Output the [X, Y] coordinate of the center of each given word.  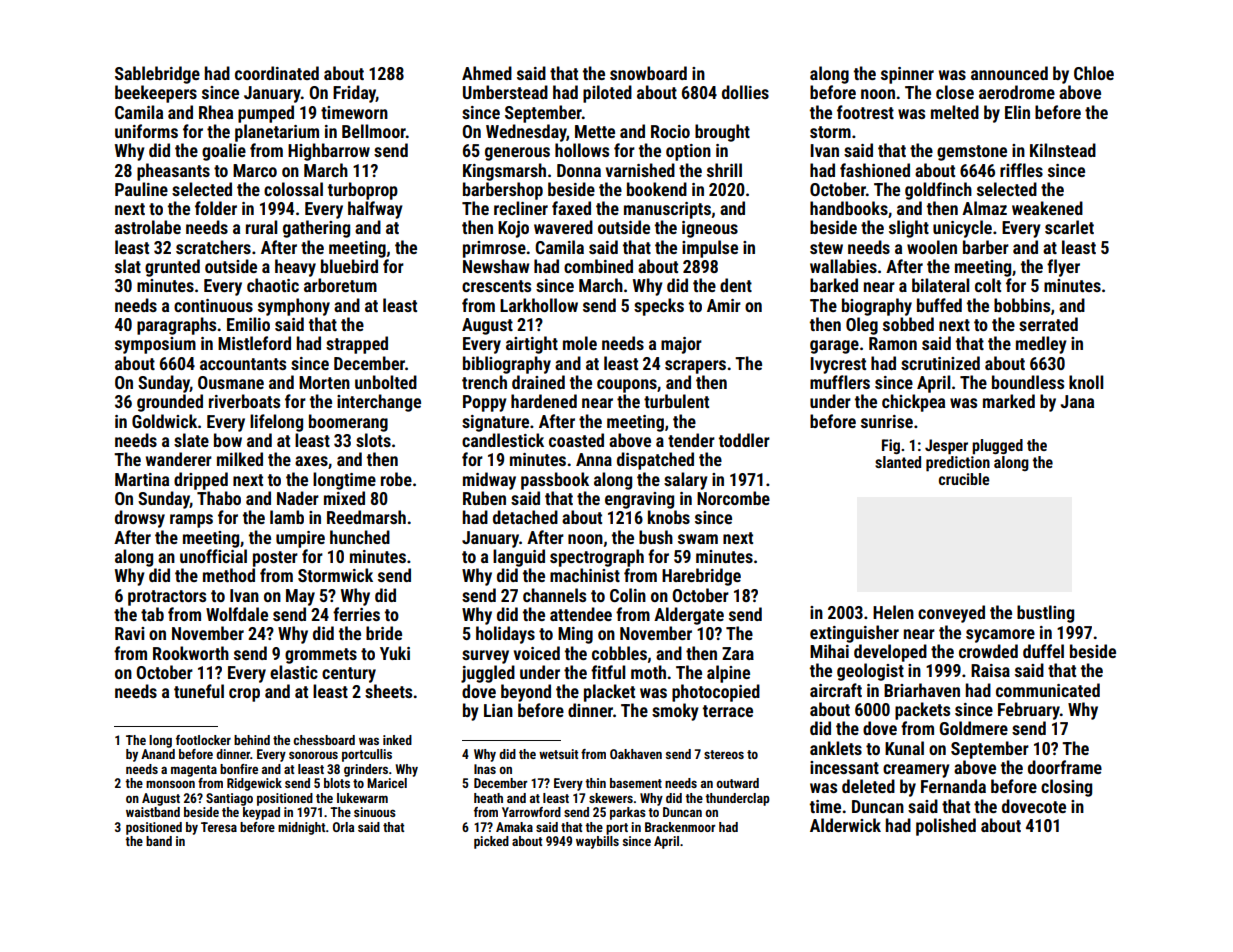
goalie [224, 152]
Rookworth [191, 653]
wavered [563, 227]
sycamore [1000, 636]
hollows [582, 150]
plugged [997, 447]
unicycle [962, 229]
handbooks [849, 208]
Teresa [219, 827]
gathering [316, 229]
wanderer [179, 459]
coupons [627, 386]
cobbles [619, 653]
